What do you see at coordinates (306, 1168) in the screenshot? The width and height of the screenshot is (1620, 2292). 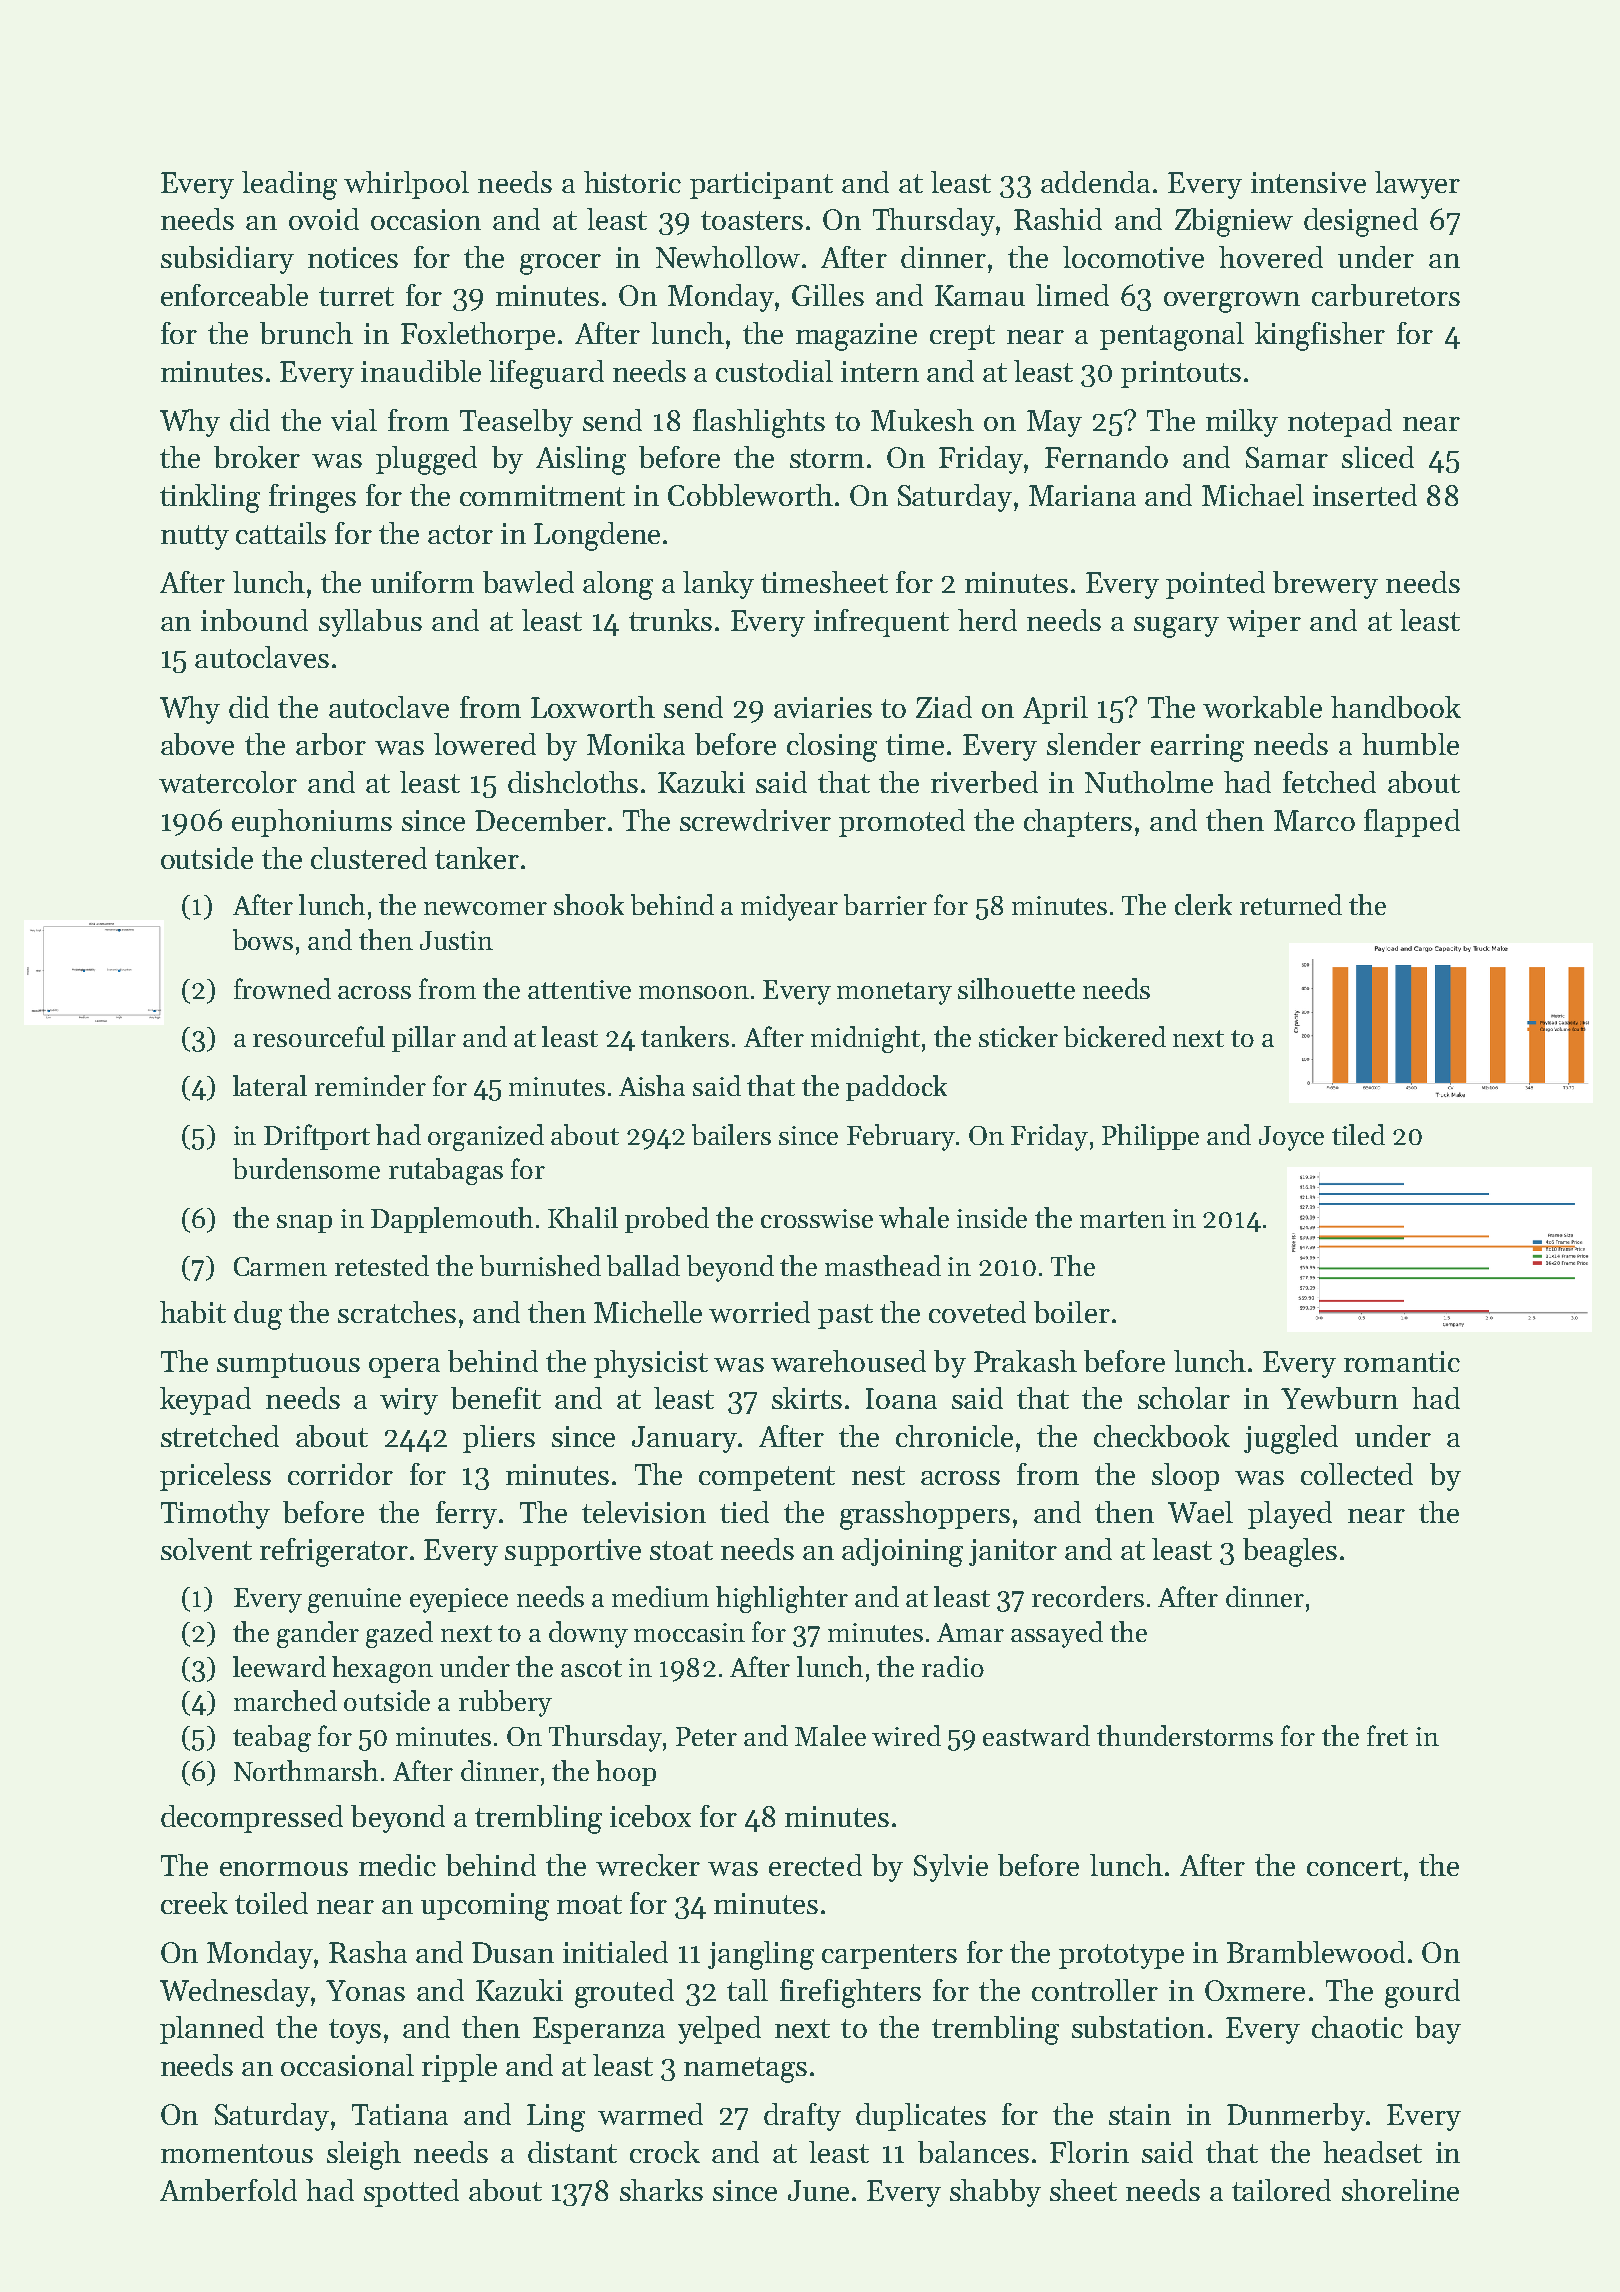 I see `burdensome` at bounding box center [306, 1168].
